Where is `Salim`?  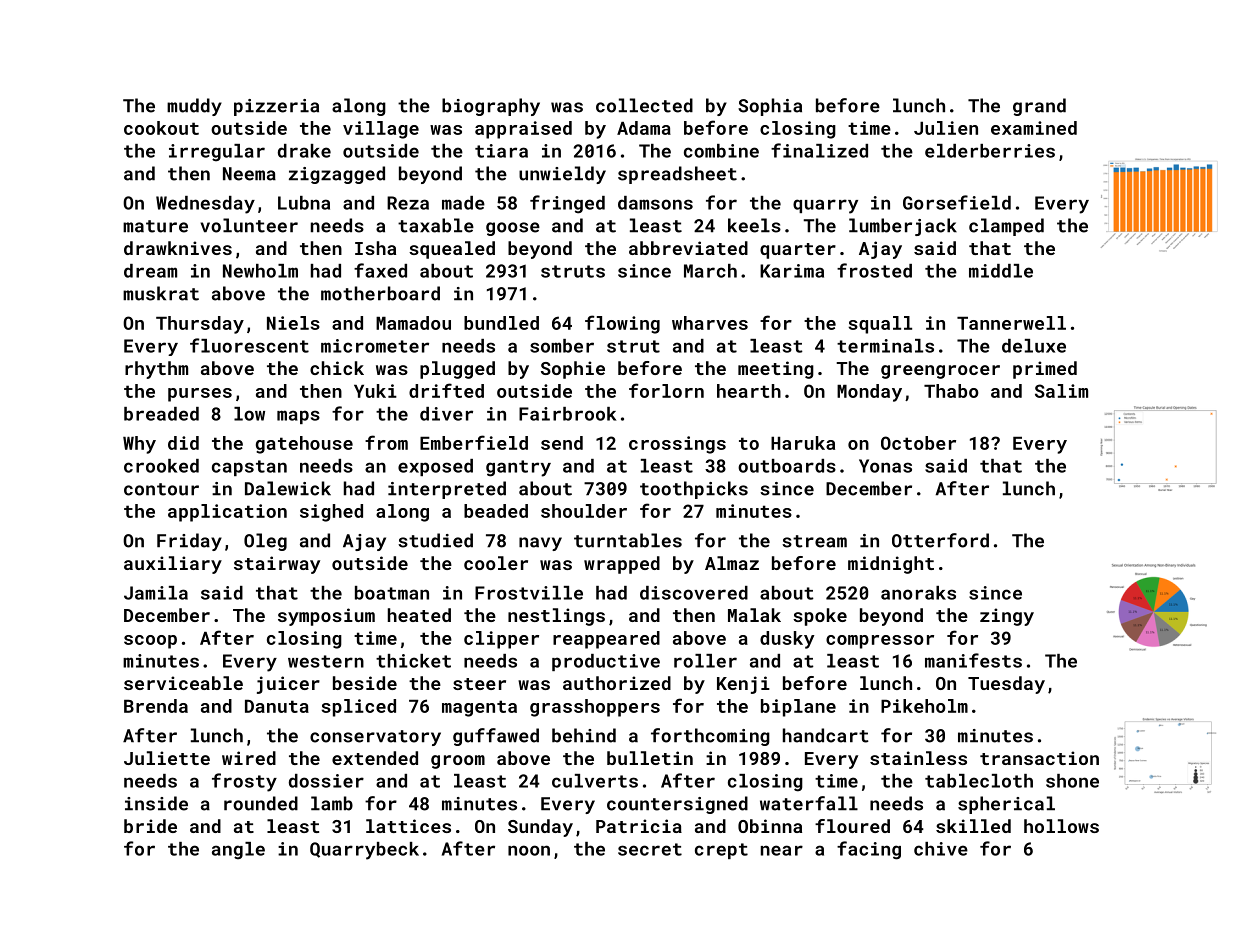
Salim is located at coordinates (1061, 391).
